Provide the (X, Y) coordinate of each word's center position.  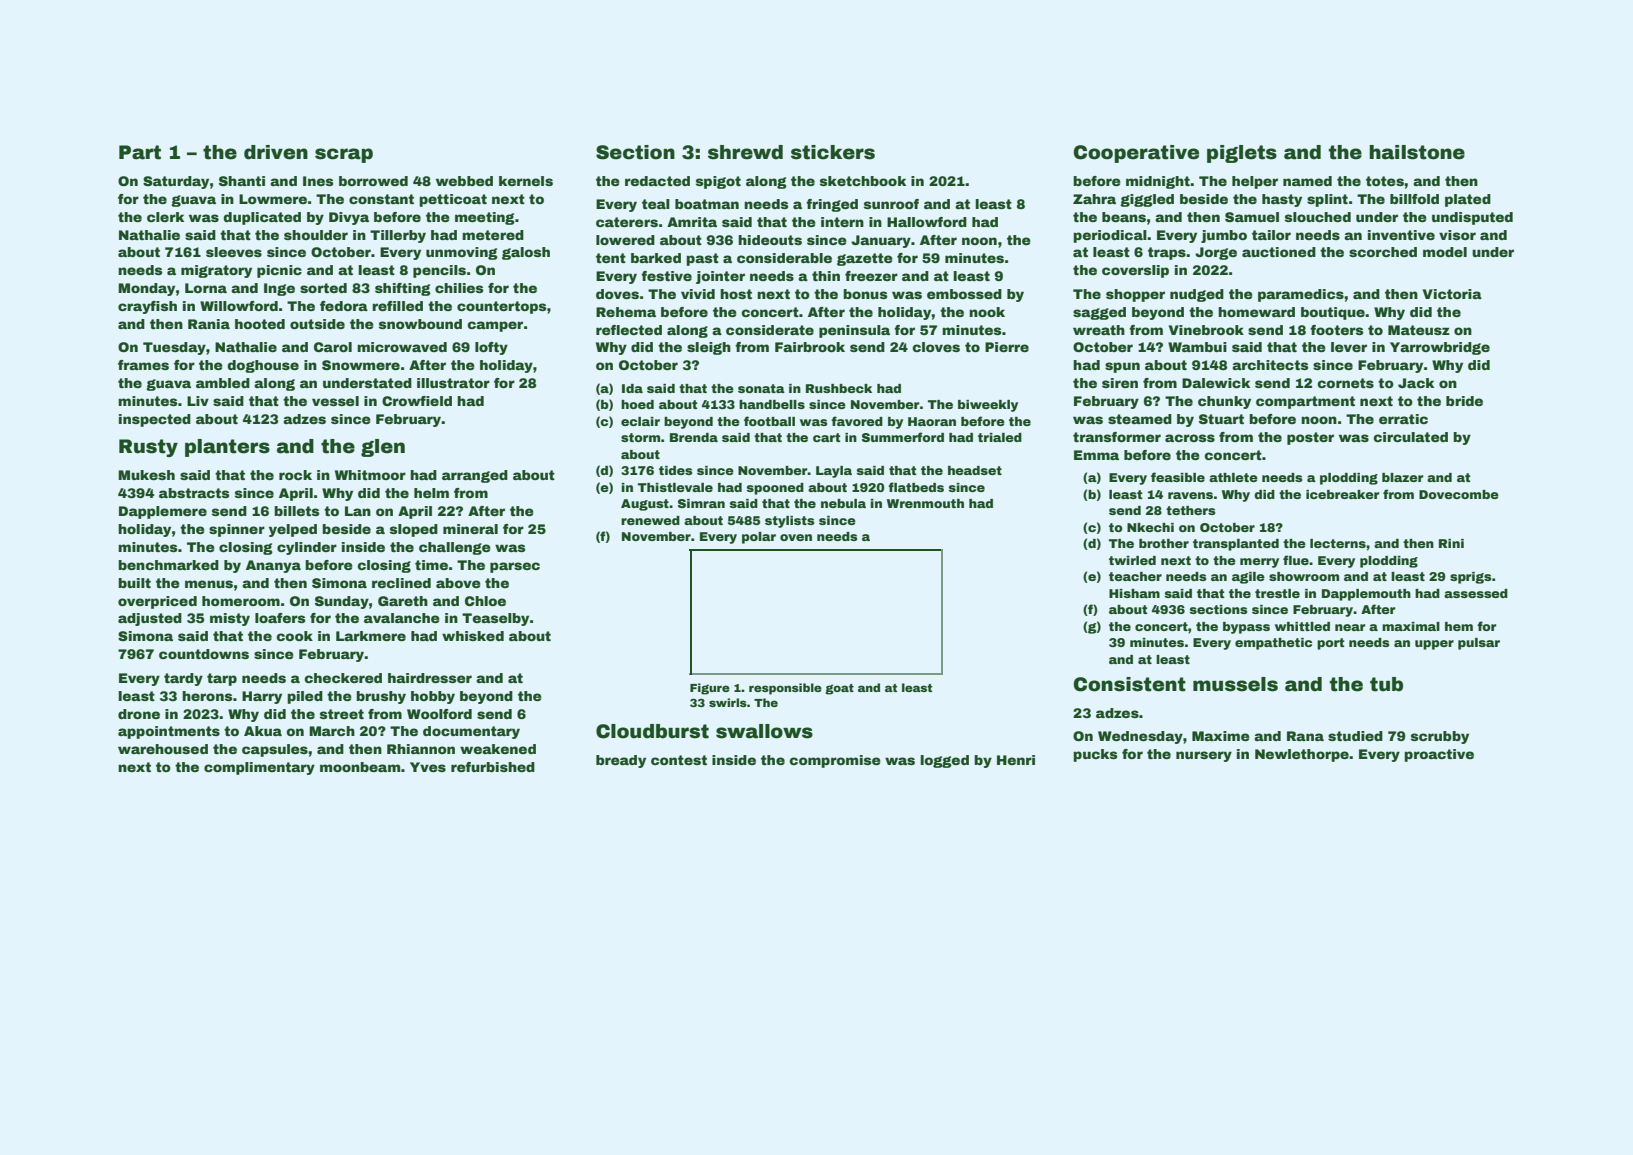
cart (826, 437)
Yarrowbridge (1440, 348)
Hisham (1134, 593)
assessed (1476, 593)
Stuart (1221, 419)
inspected (155, 420)
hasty (1282, 200)
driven (276, 152)
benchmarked (168, 565)
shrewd (745, 152)
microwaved (402, 347)
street (342, 714)
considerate (770, 330)
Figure (710, 689)
